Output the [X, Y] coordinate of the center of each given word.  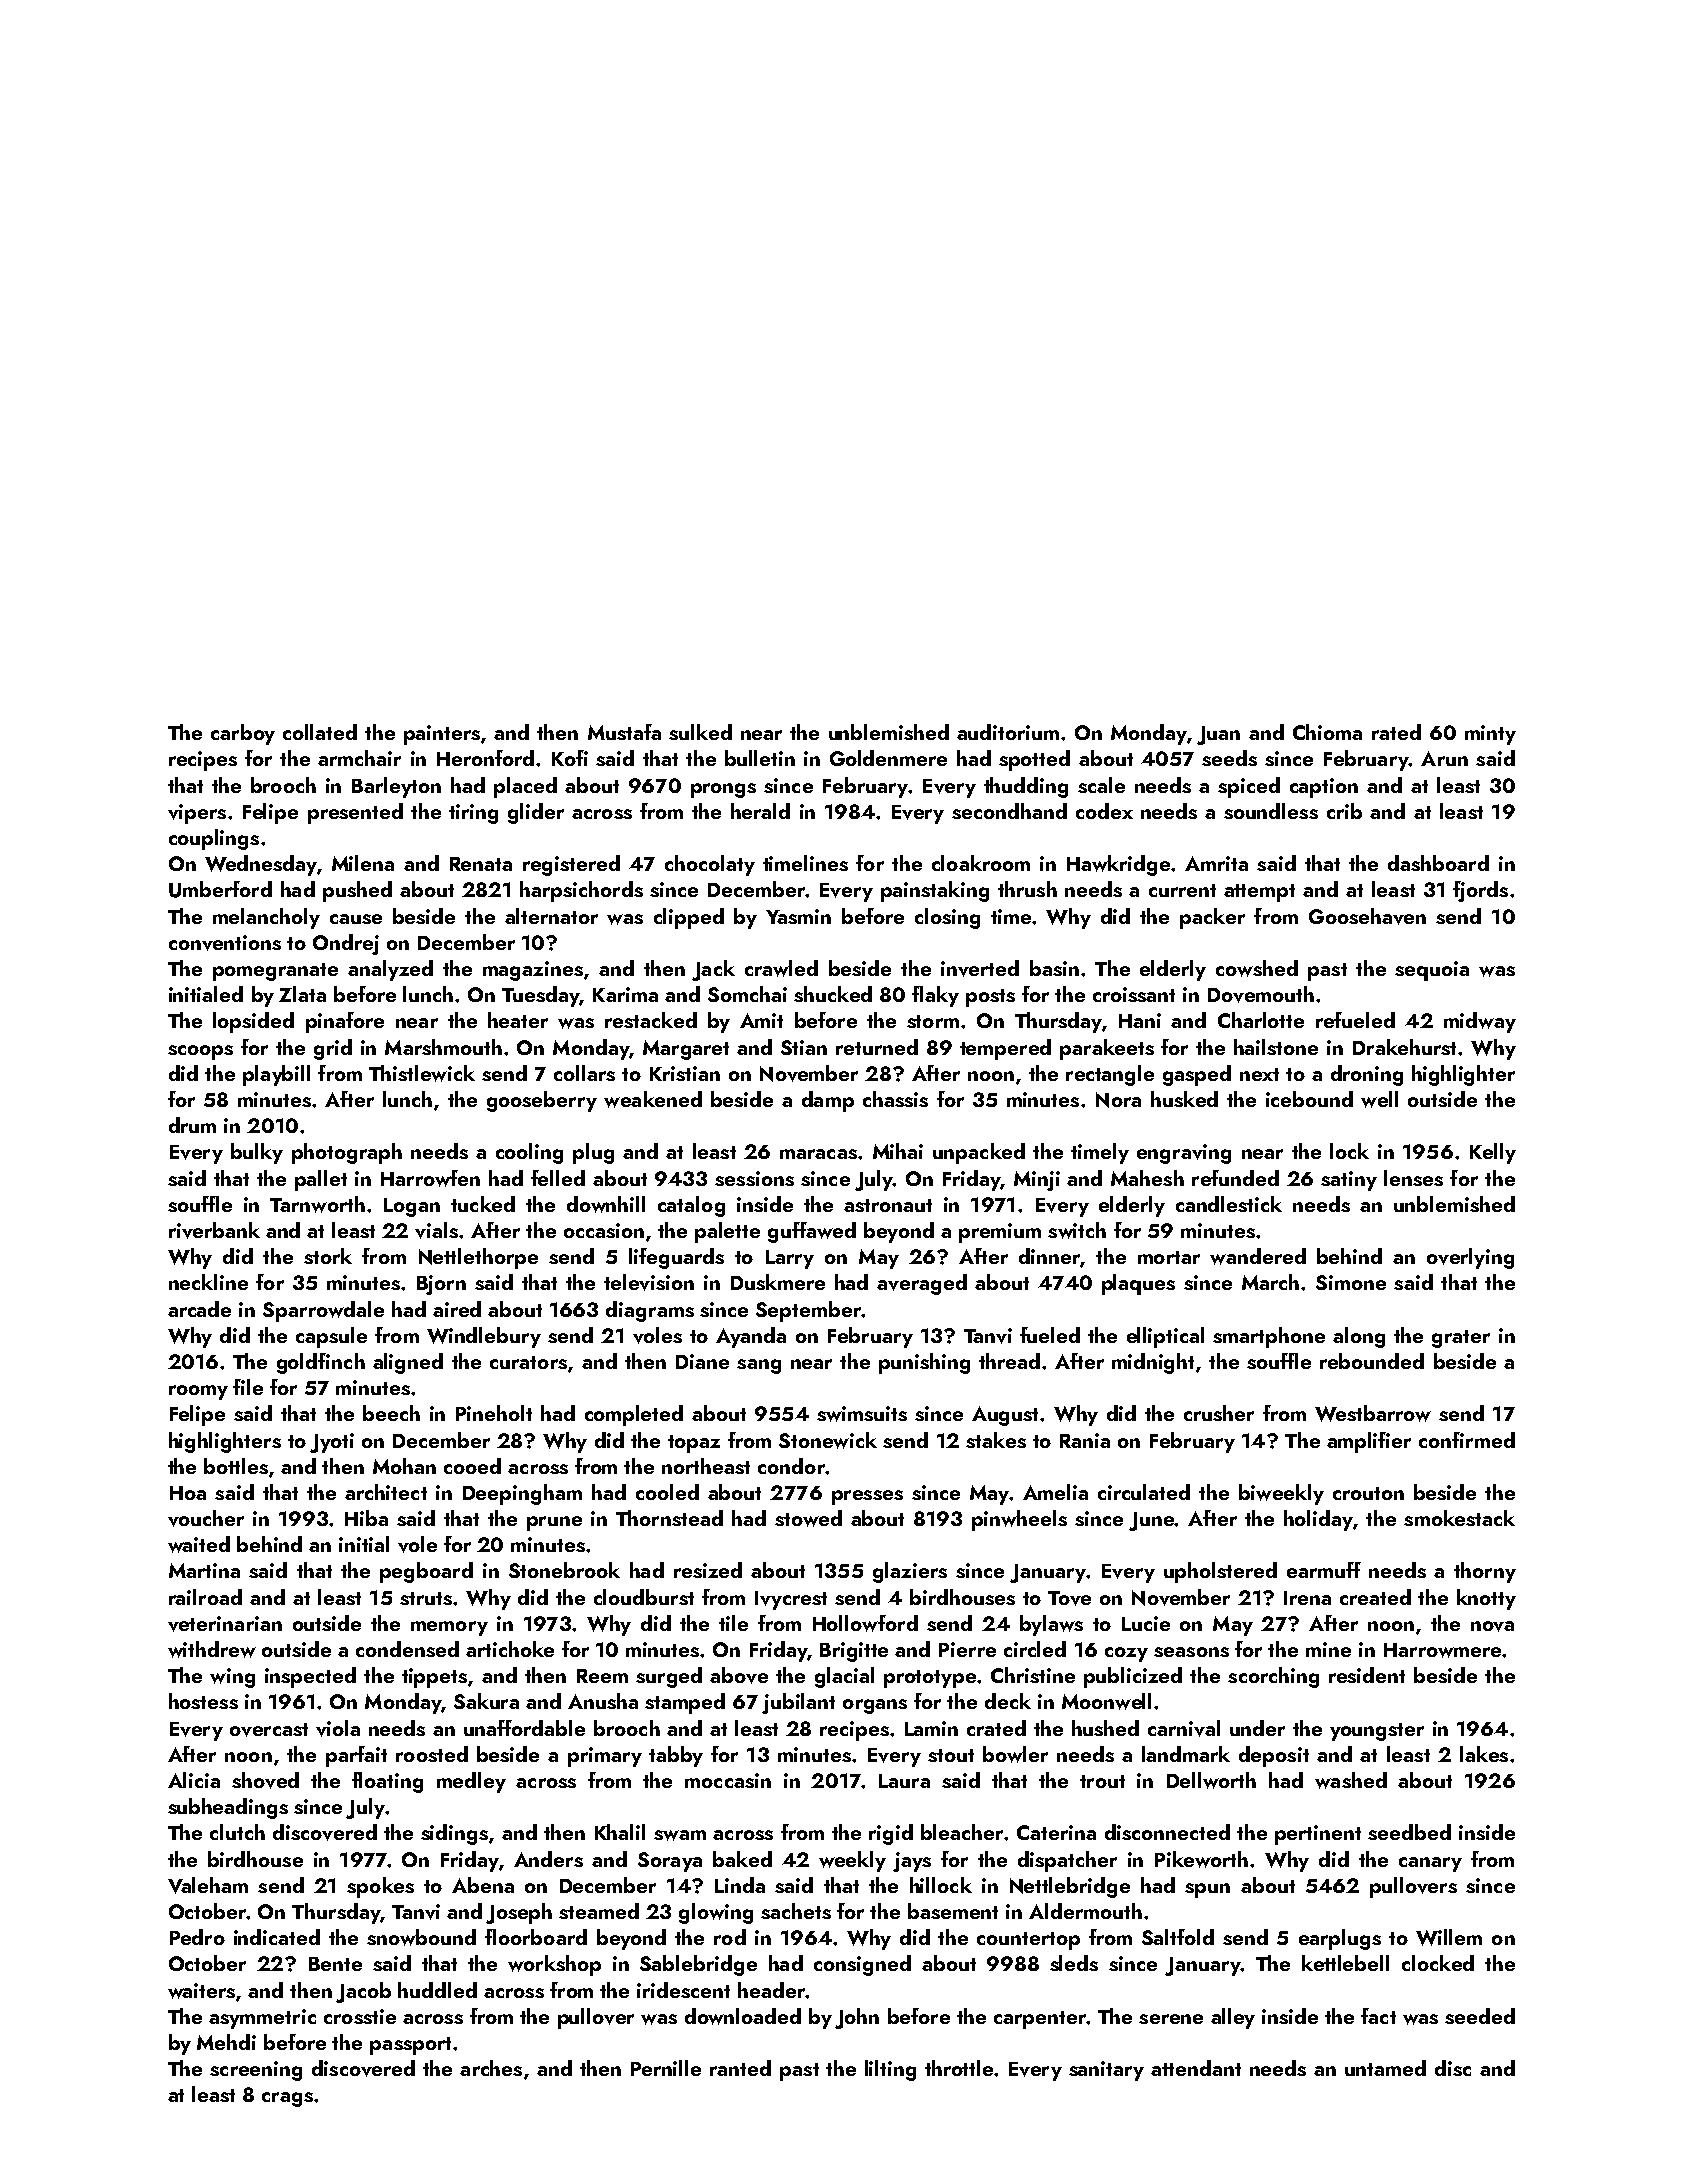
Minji [1037, 1181]
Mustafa [624, 732]
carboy [243, 734]
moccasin [728, 1780]
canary [1430, 1864]
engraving [1184, 1154]
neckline [208, 1282]
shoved [265, 1780]
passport [410, 2046]
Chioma [1327, 732]
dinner [1049, 1256]
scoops [200, 1052]
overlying [1470, 1258]
